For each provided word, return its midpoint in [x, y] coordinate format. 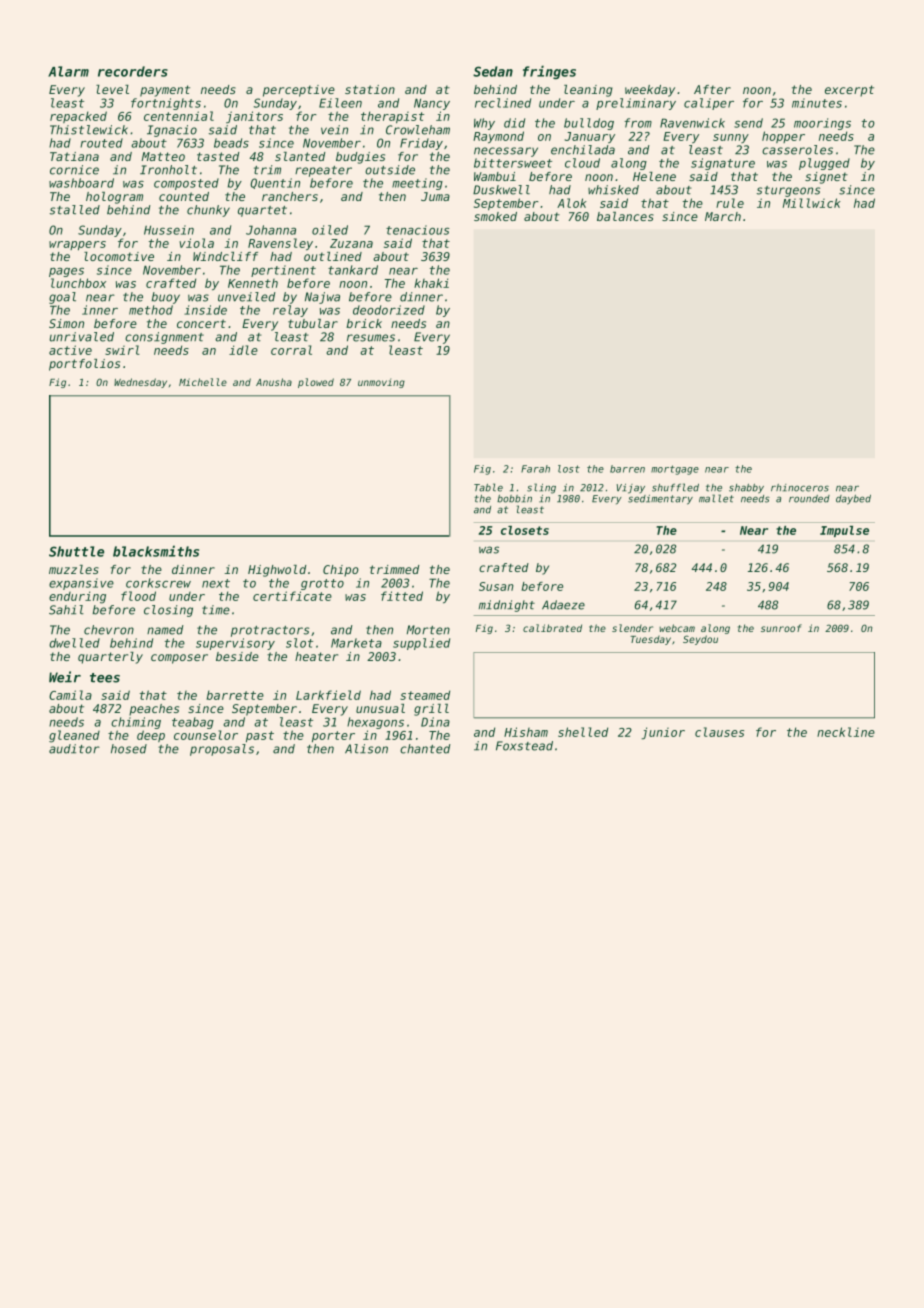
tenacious [417, 230]
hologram [114, 198]
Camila [70, 695]
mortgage [675, 470]
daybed [853, 500]
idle [243, 350]
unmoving [381, 383]
